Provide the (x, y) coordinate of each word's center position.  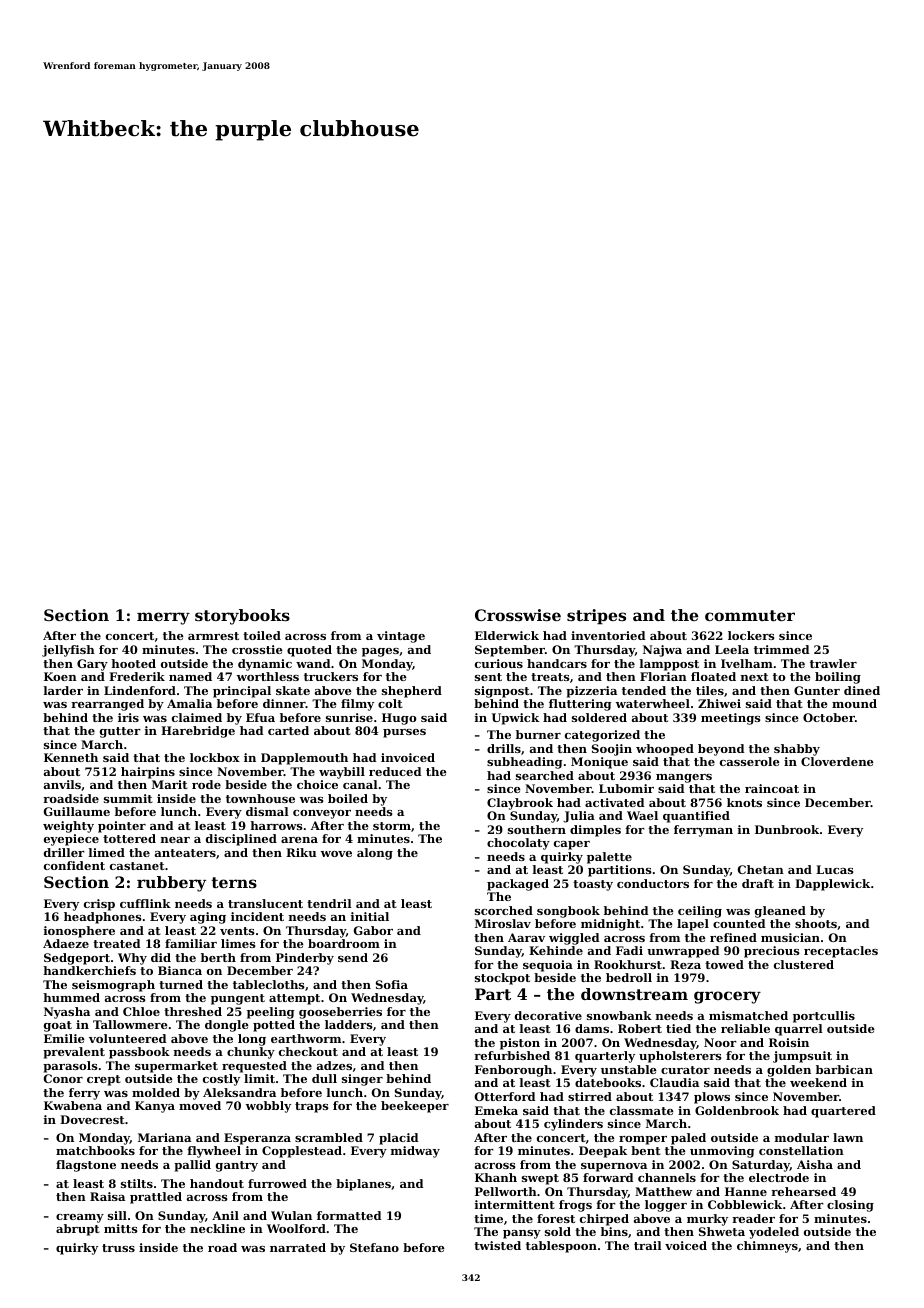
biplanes (363, 1185)
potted (274, 1026)
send (353, 957)
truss (118, 1248)
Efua (260, 717)
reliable (745, 1028)
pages (380, 652)
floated (713, 676)
